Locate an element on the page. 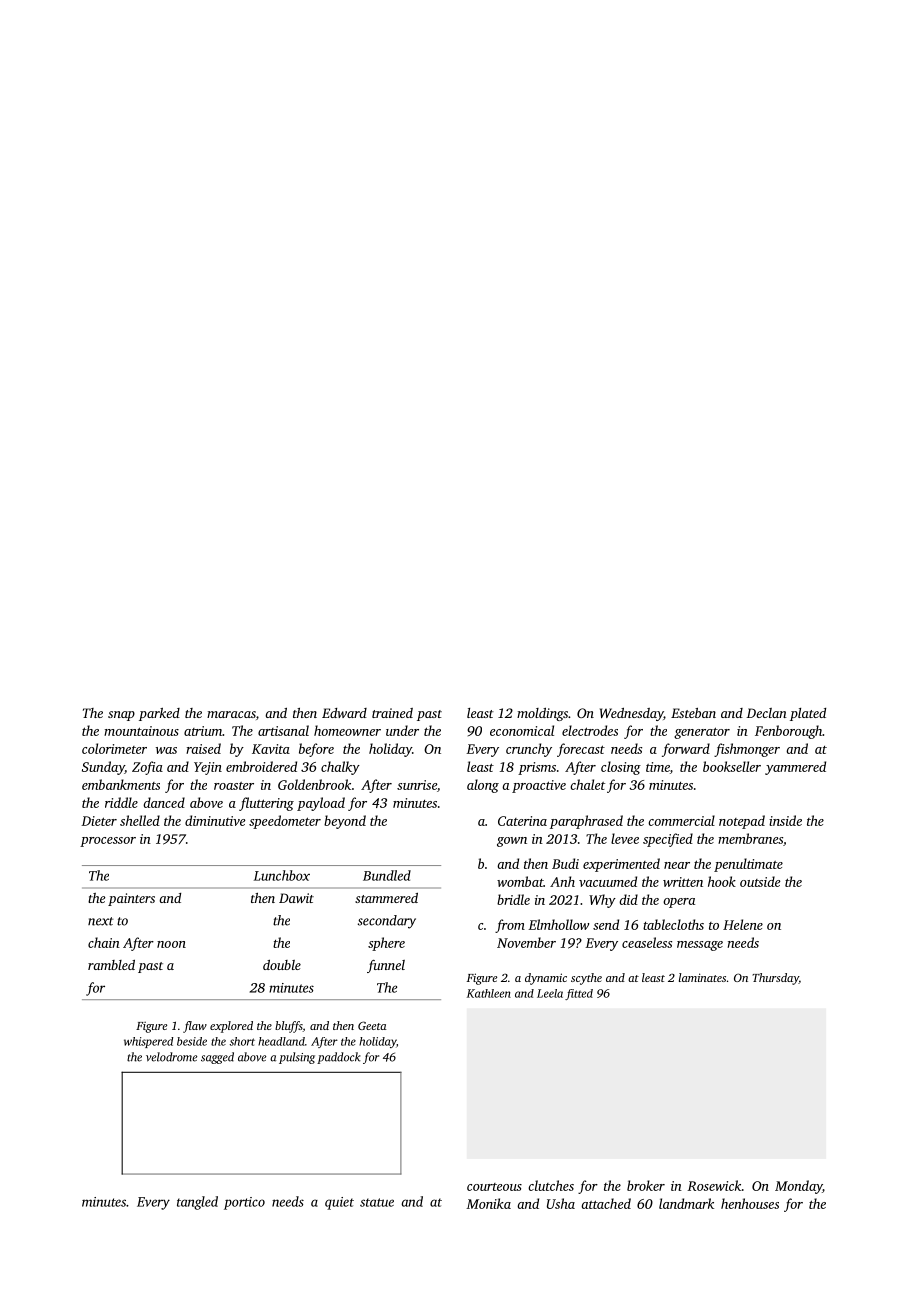 Image resolution: width=908 pixels, height=1316 pixels. secondary is located at coordinates (387, 922).
